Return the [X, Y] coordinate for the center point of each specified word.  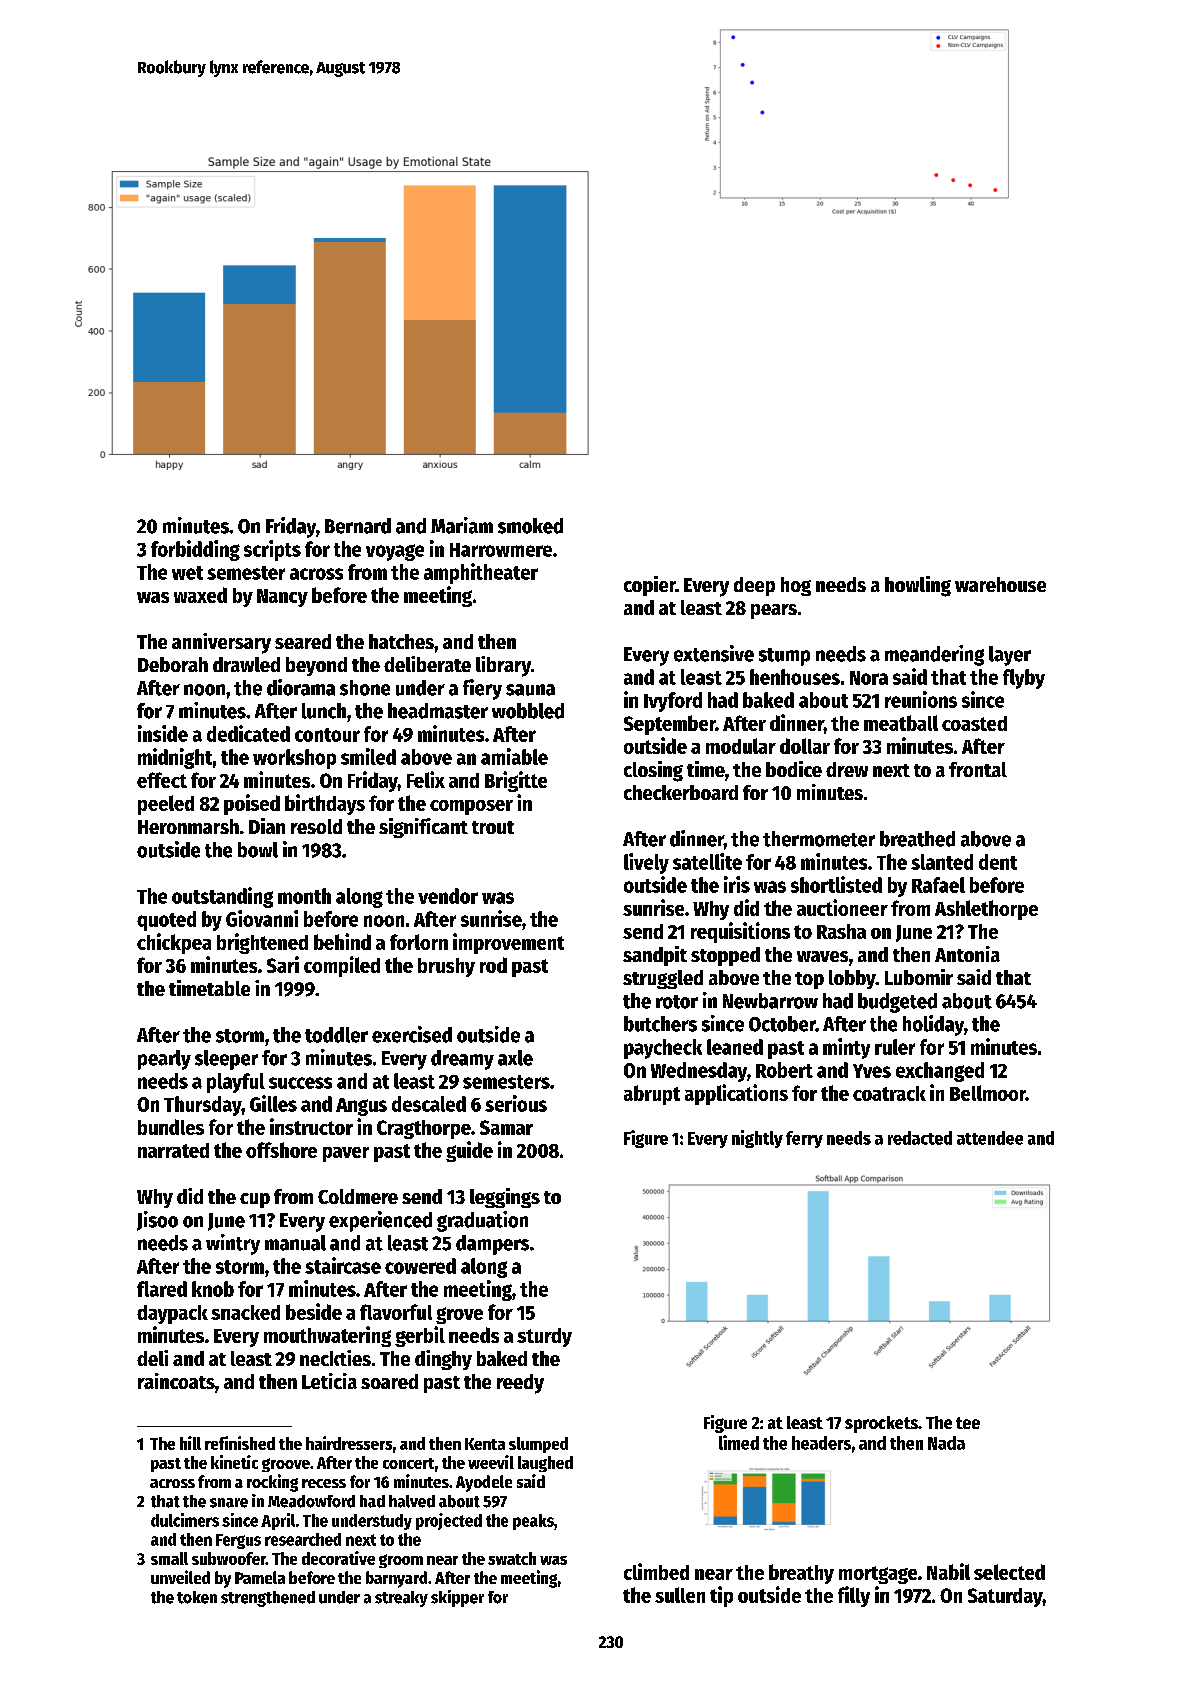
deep [754, 586]
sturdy [544, 1337]
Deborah [173, 664]
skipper [457, 1598]
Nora [869, 678]
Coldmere [358, 1196]
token [197, 1597]
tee [968, 1423]
